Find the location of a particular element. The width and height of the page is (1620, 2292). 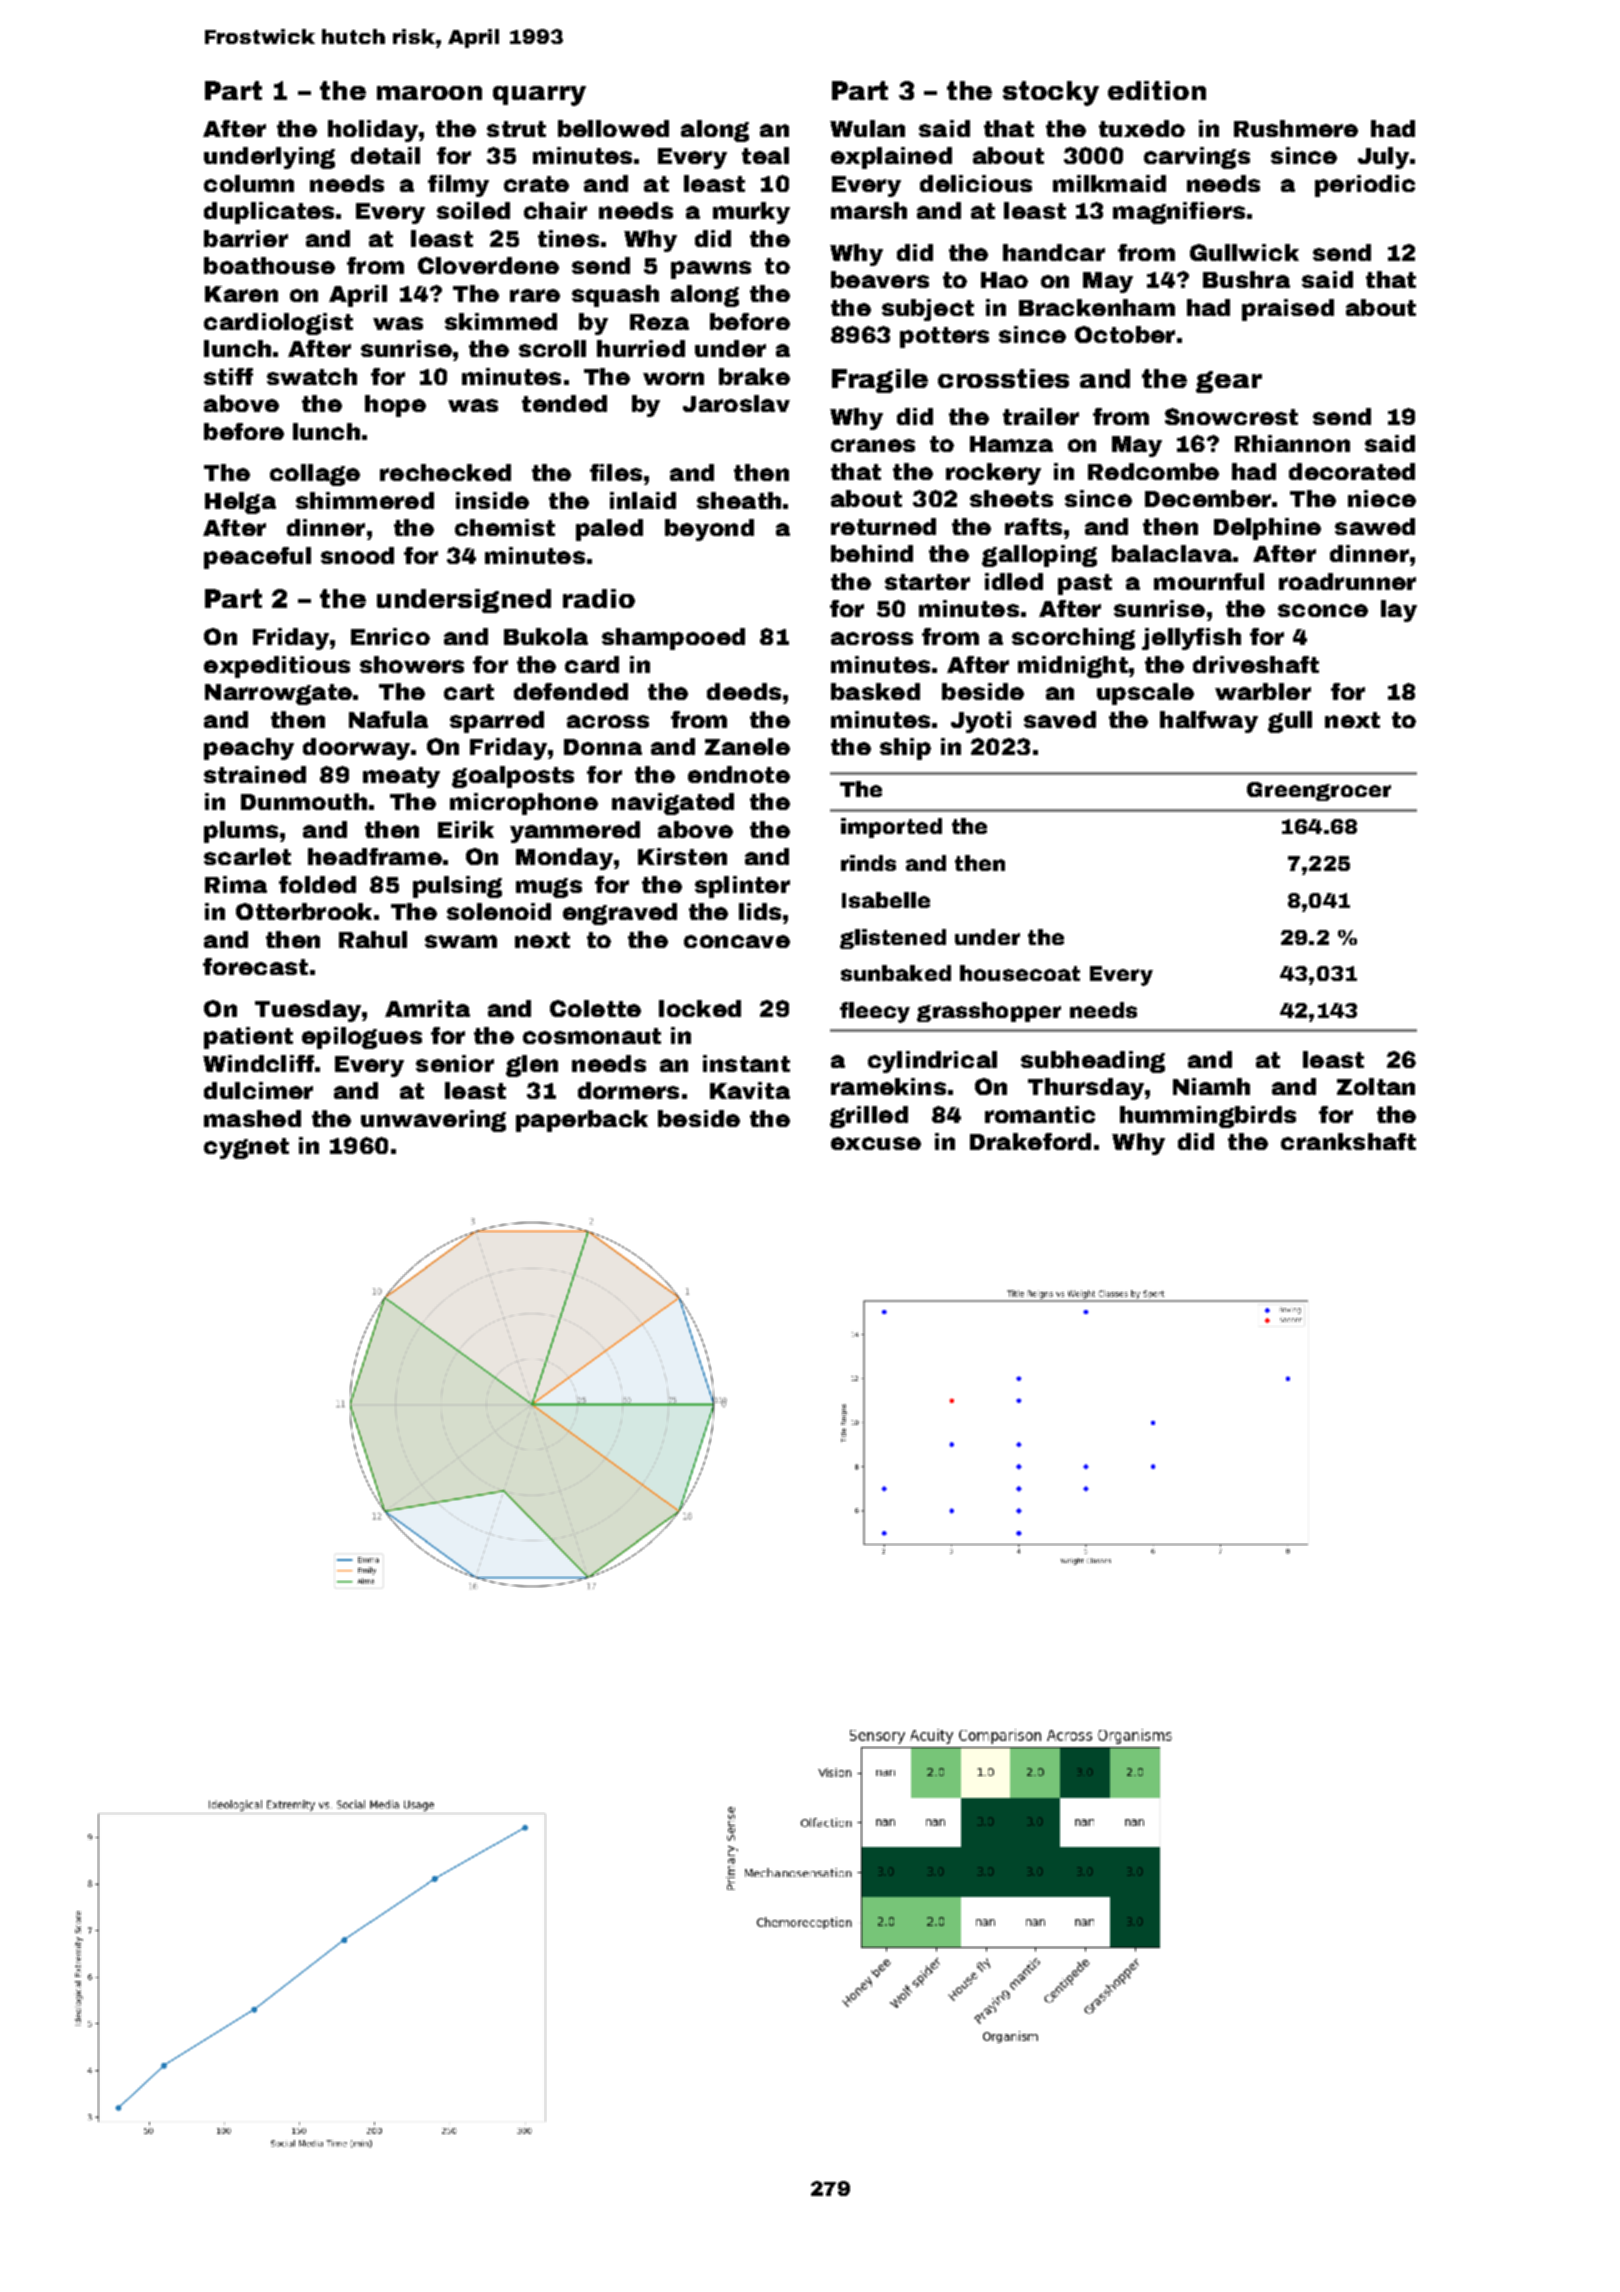

trailer is located at coordinates (1041, 416).
